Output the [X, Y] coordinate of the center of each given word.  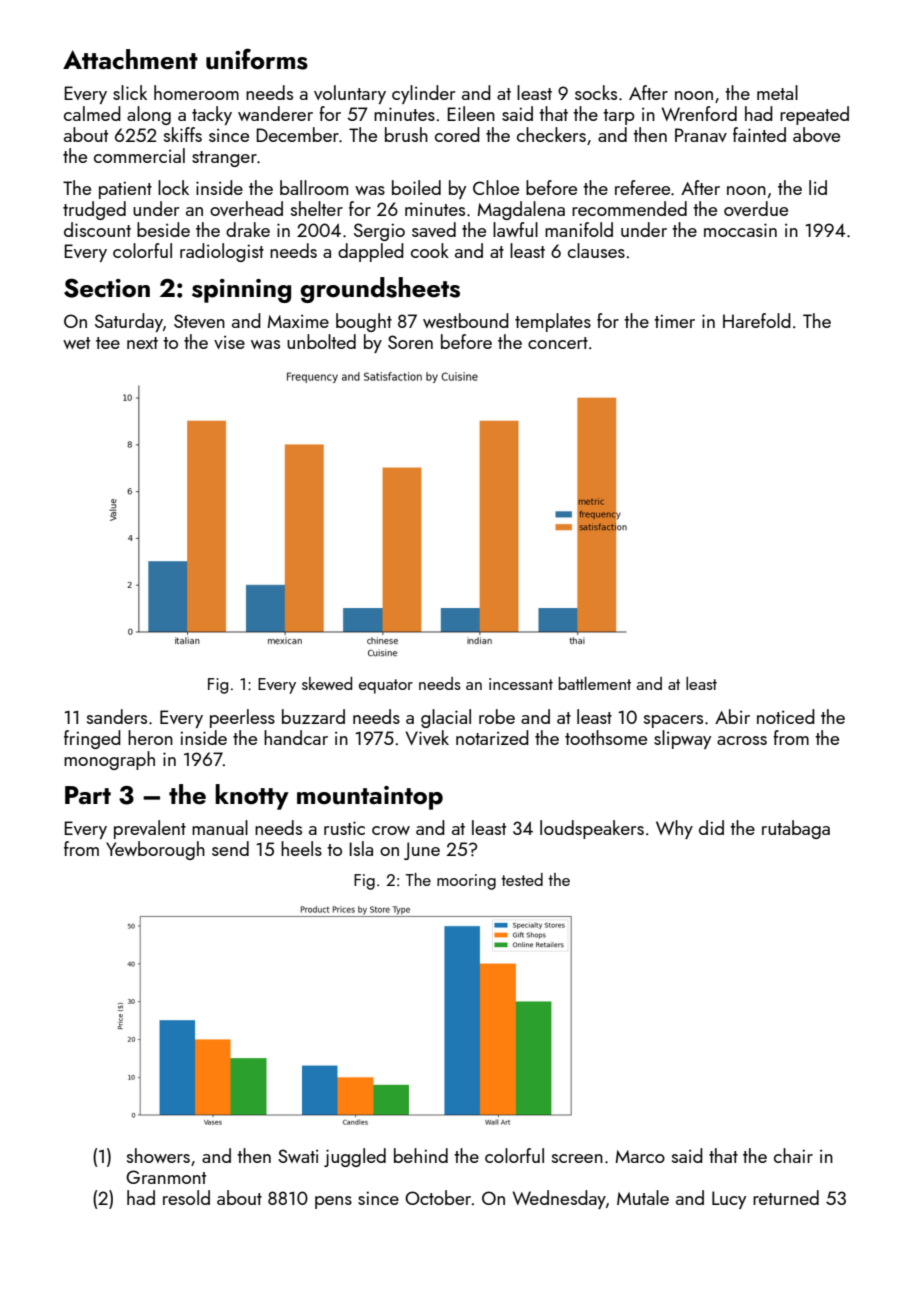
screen [577, 1158]
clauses [596, 250]
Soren [410, 342]
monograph [109, 760]
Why [674, 829]
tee [108, 343]
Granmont [166, 1177]
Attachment [130, 59]
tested [522, 879]
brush [406, 134]
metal [777, 92]
